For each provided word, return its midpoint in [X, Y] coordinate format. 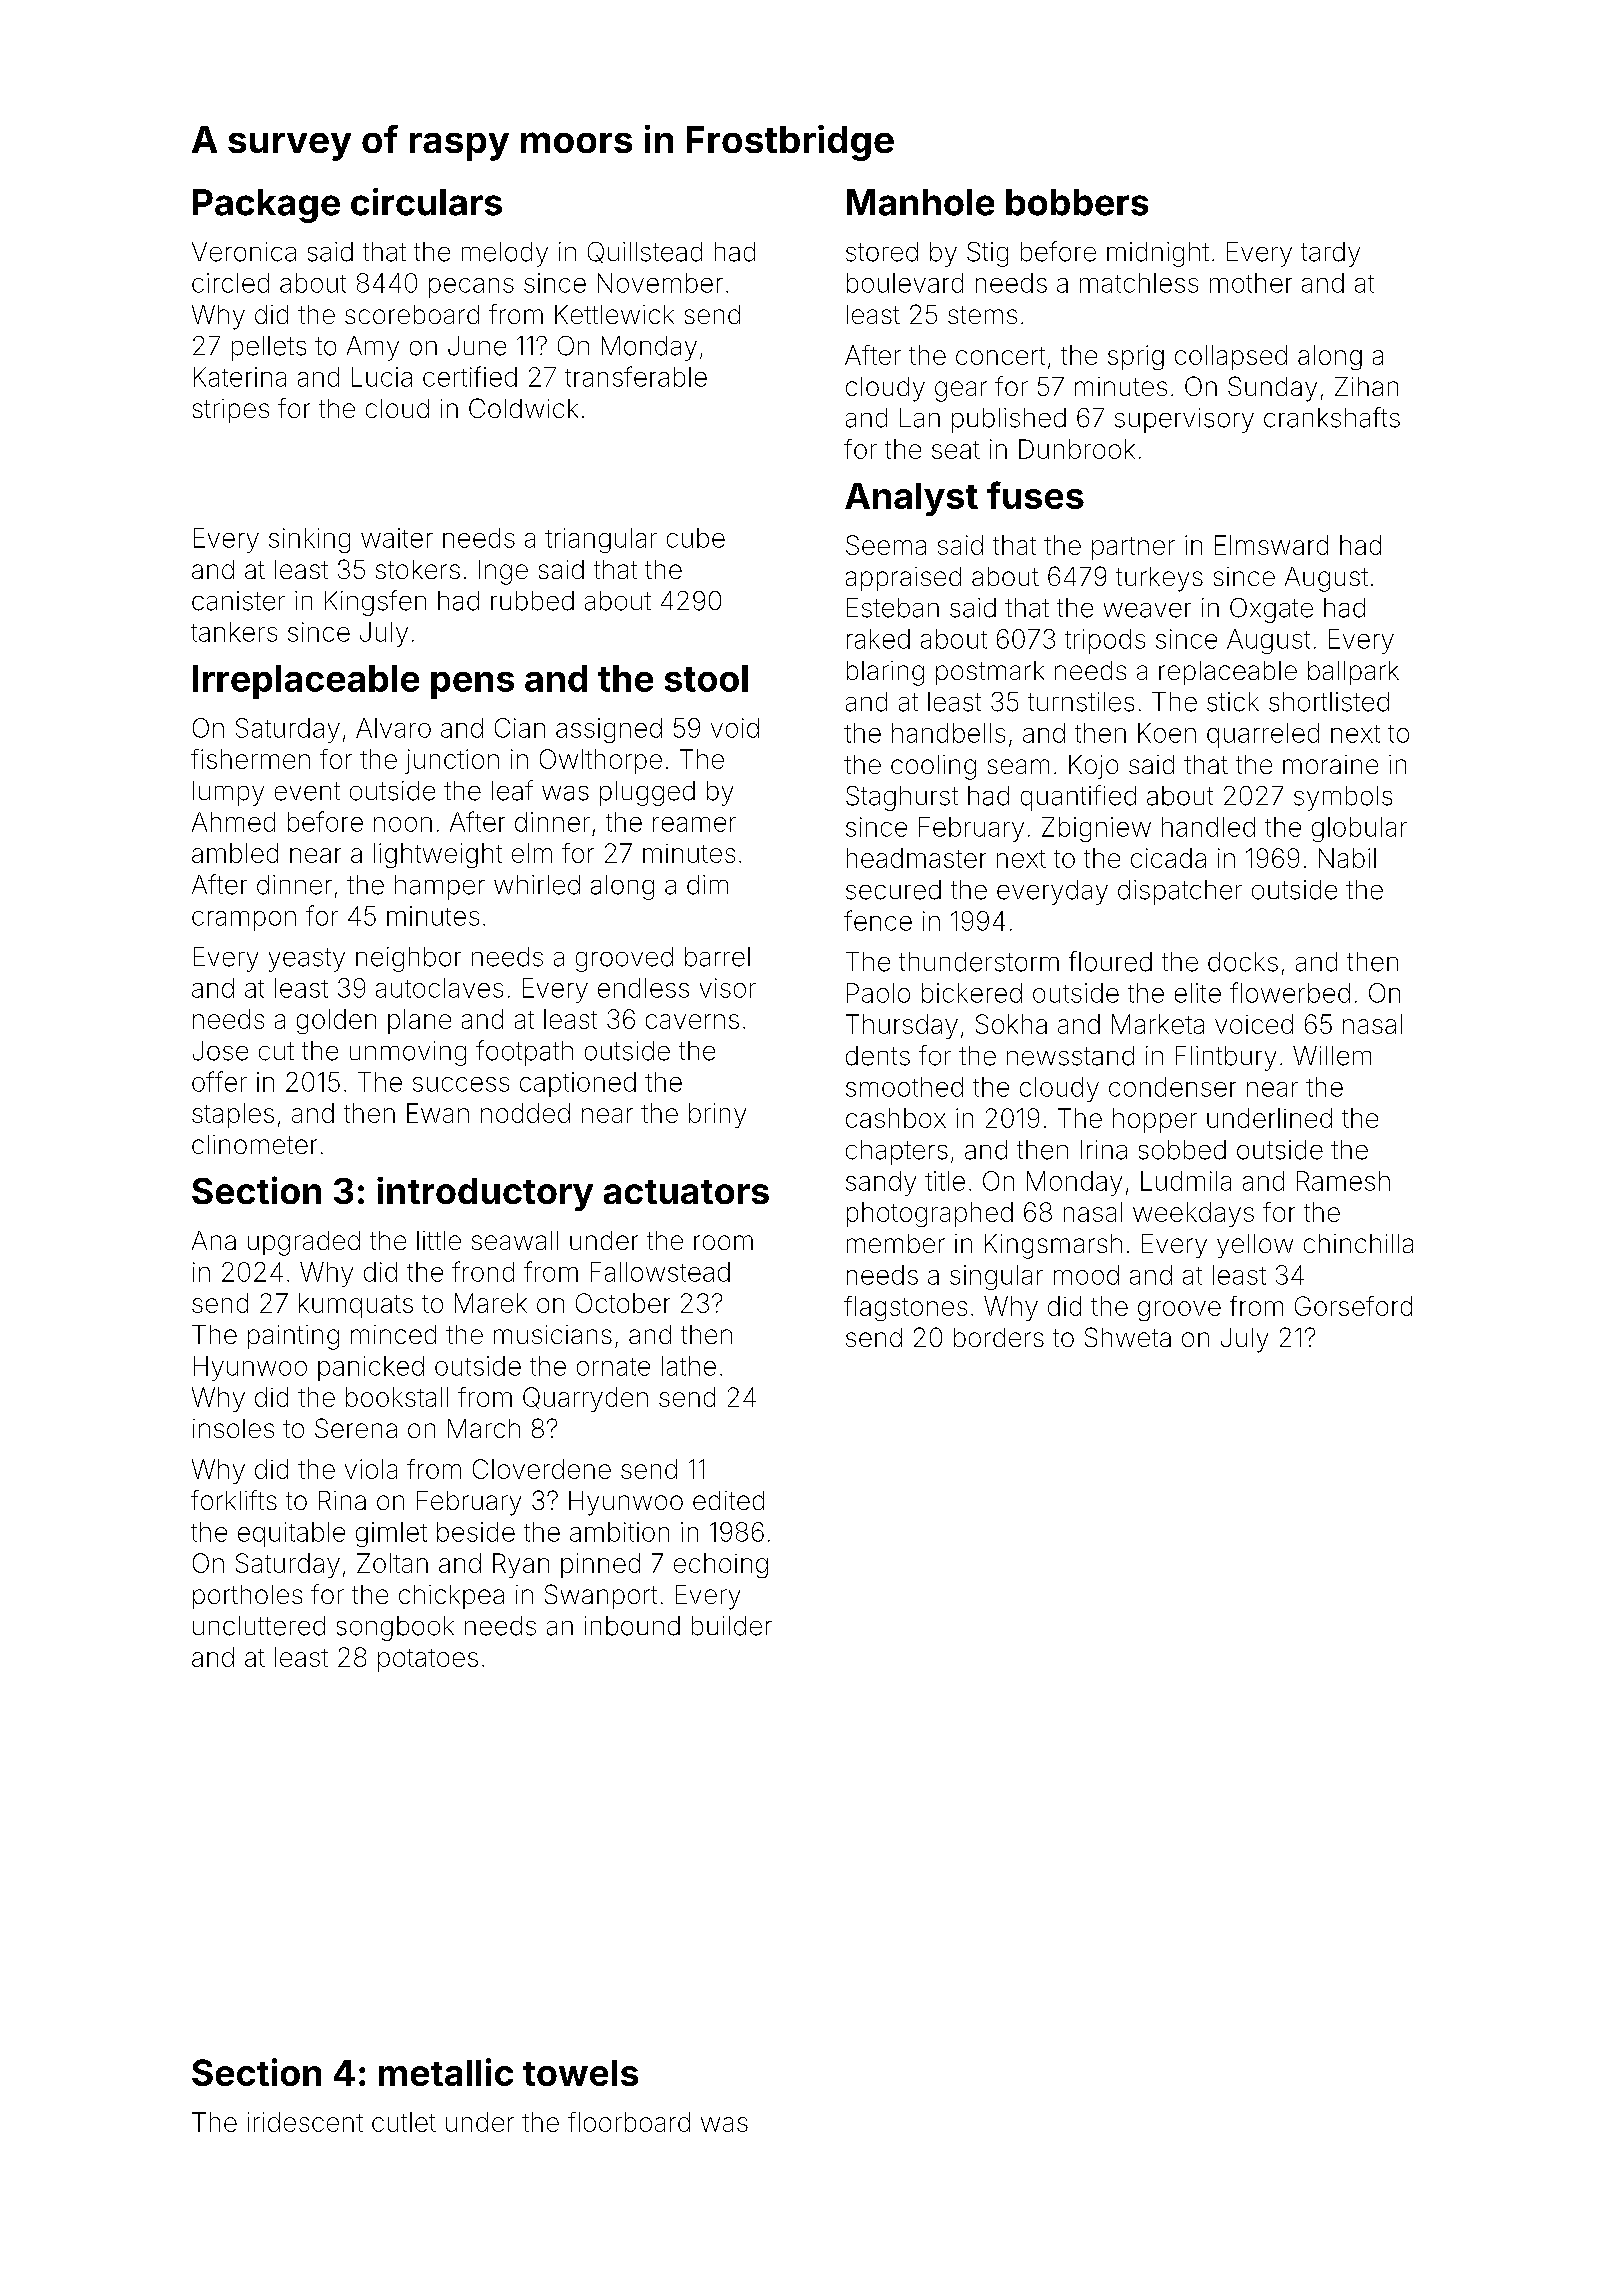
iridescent [305, 2122]
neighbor [408, 959]
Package [266, 206]
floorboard [629, 2122]
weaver [1147, 610]
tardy [1330, 254]
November [660, 283]
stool [706, 678]
